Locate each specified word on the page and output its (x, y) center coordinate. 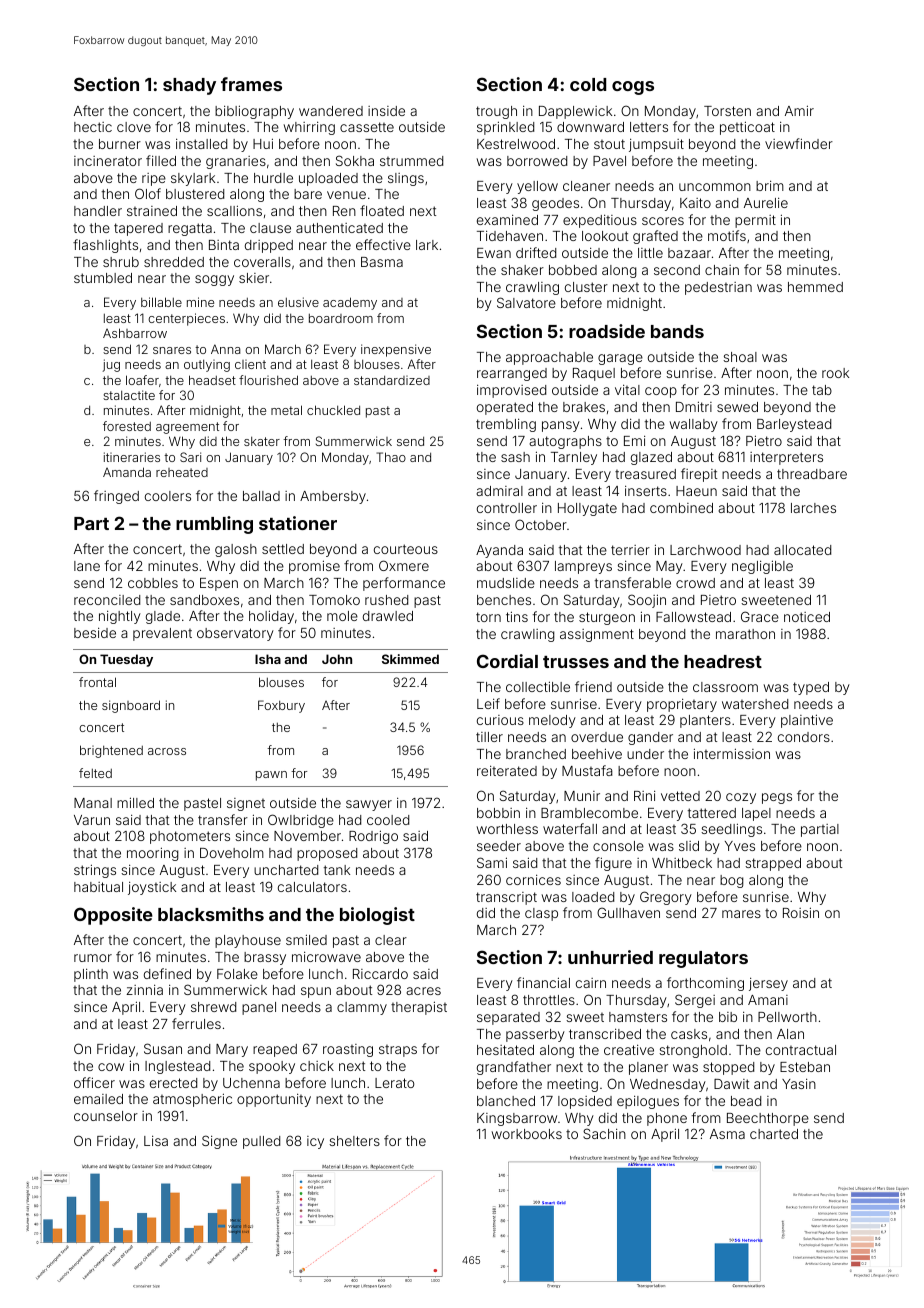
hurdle (273, 178)
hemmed (815, 287)
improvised (511, 391)
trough (496, 112)
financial (543, 982)
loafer (142, 380)
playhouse (248, 941)
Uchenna (251, 1083)
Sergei (695, 1001)
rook (835, 373)
